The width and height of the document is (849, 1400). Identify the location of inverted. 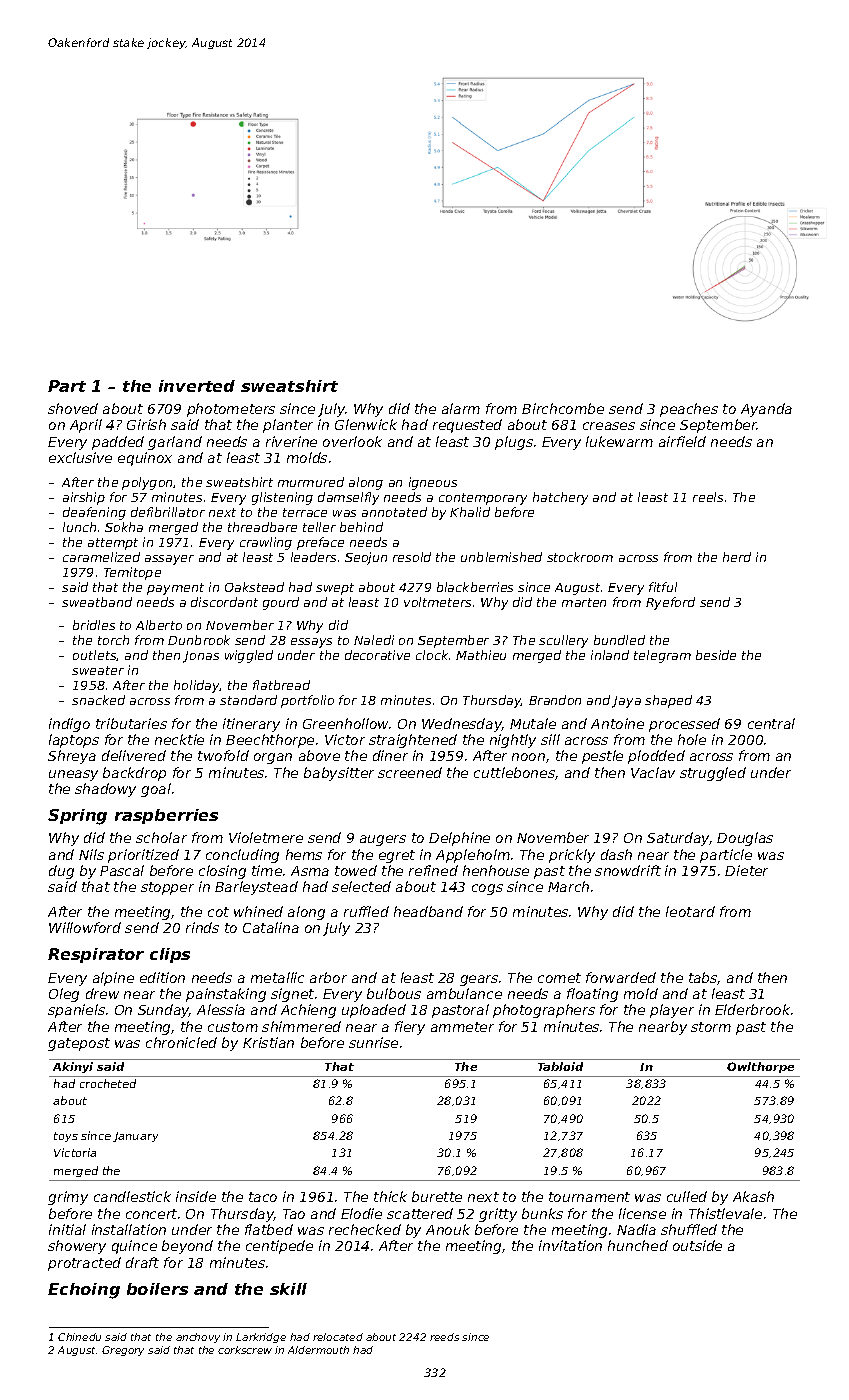
(197, 386).
